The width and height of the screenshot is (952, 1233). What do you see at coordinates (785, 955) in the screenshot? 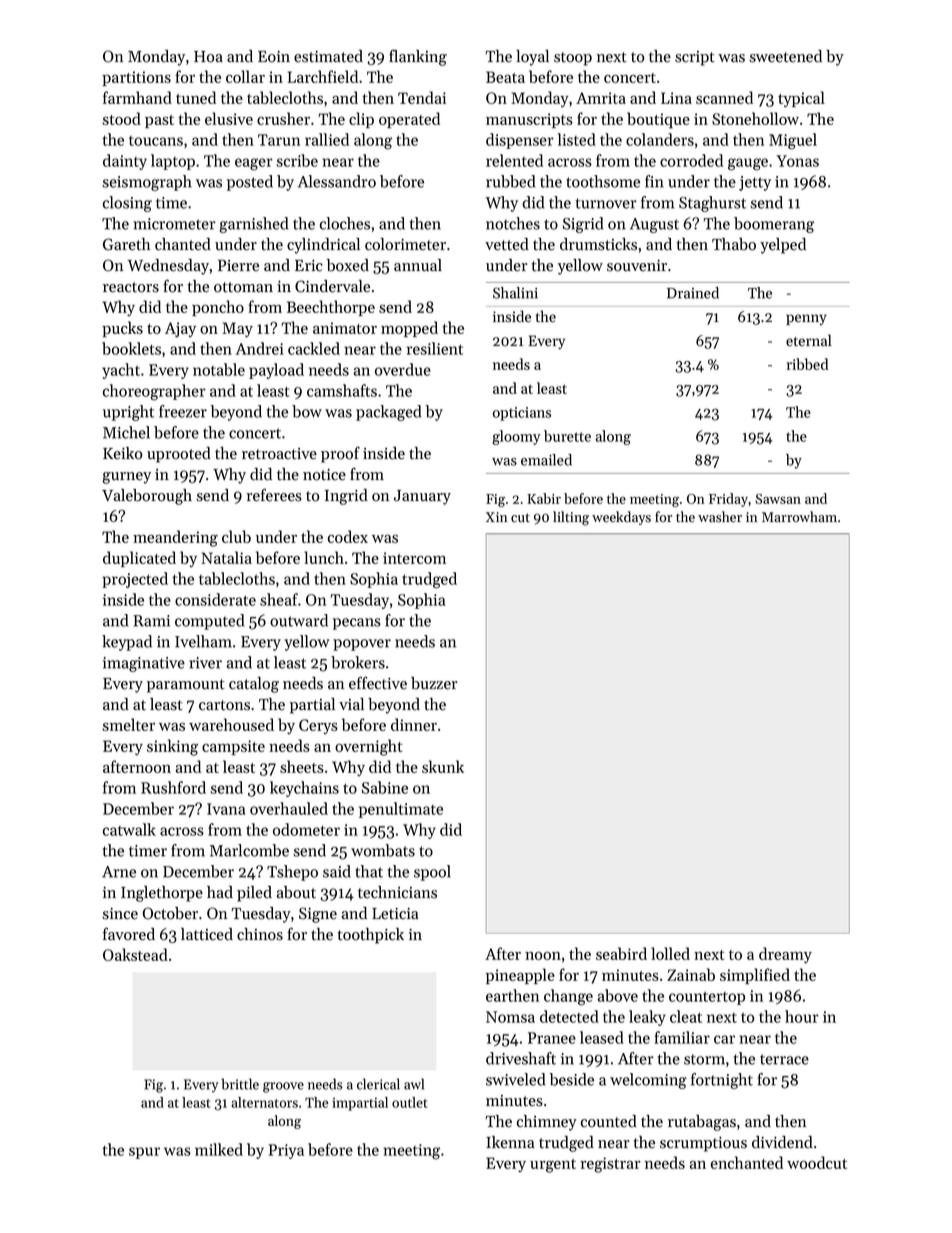
I see `dreamy` at bounding box center [785, 955].
